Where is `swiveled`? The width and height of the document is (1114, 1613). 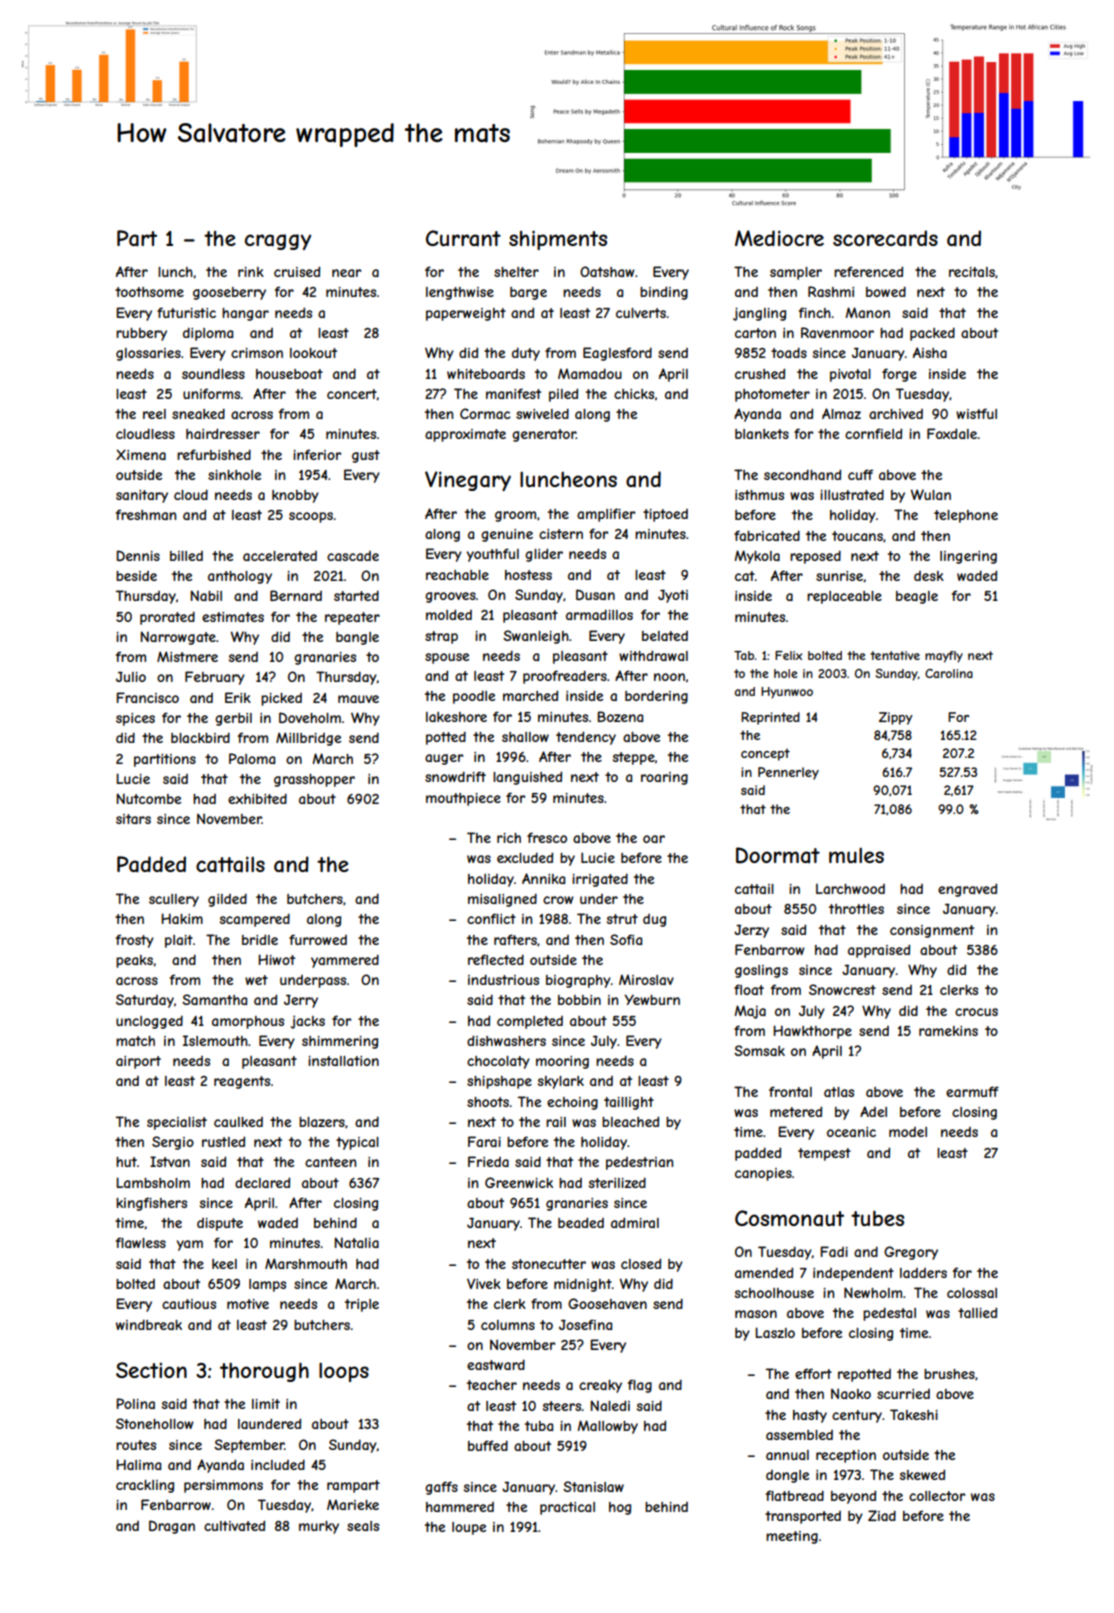 swiveled is located at coordinates (542, 413).
